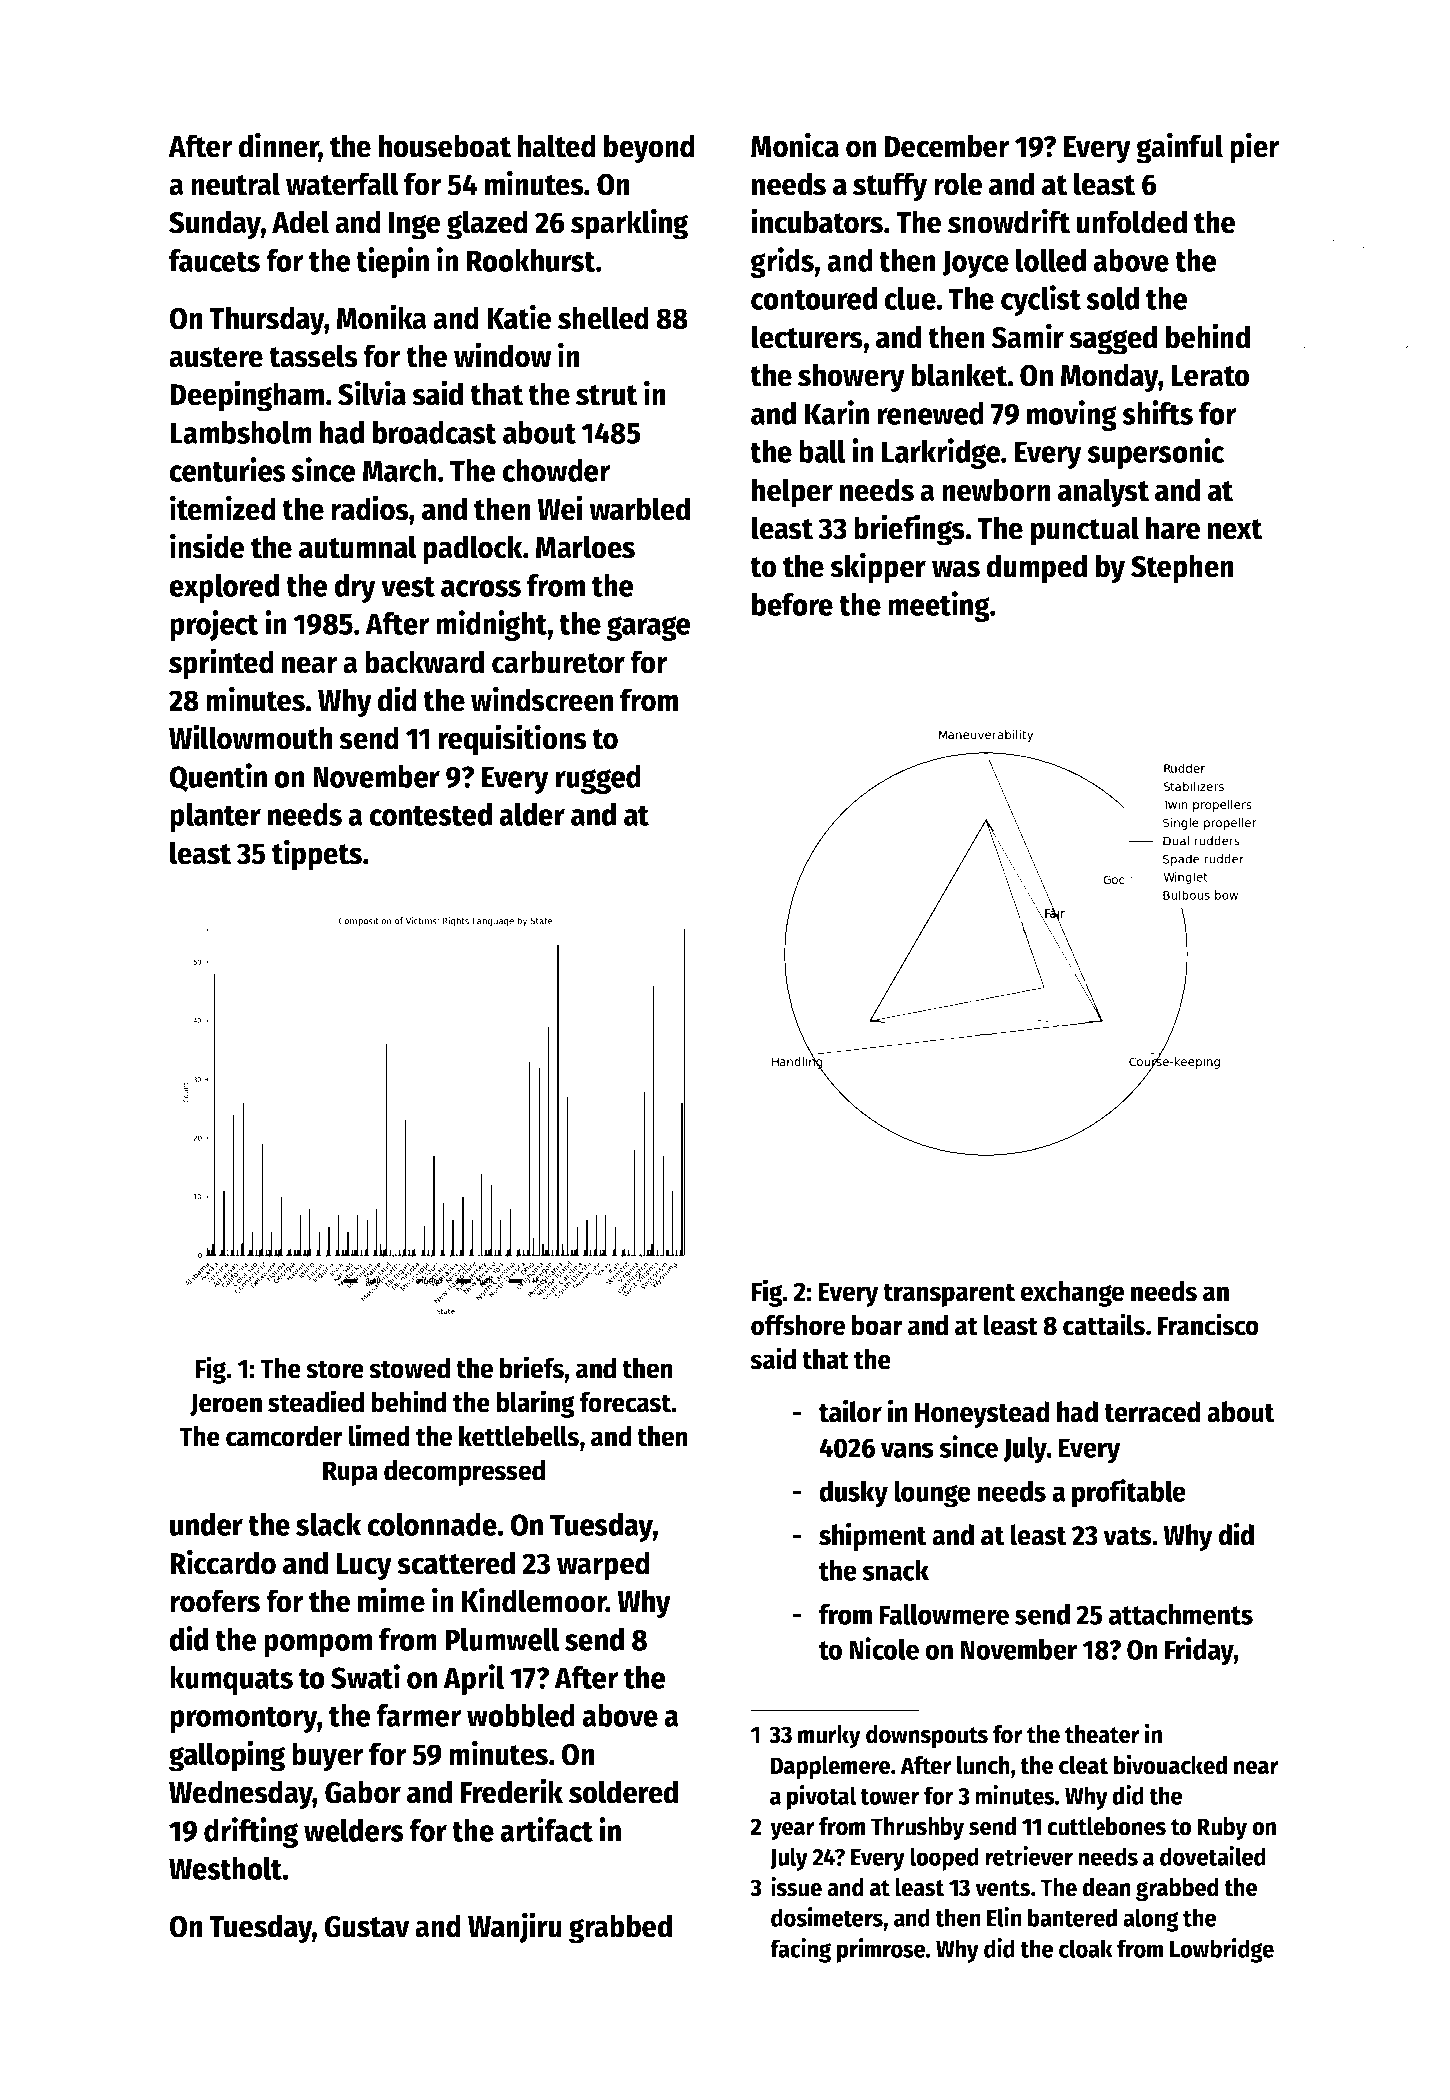 This page has height=2100, width=1450. What do you see at coordinates (511, 1791) in the page?
I see `Frederik` at bounding box center [511, 1791].
